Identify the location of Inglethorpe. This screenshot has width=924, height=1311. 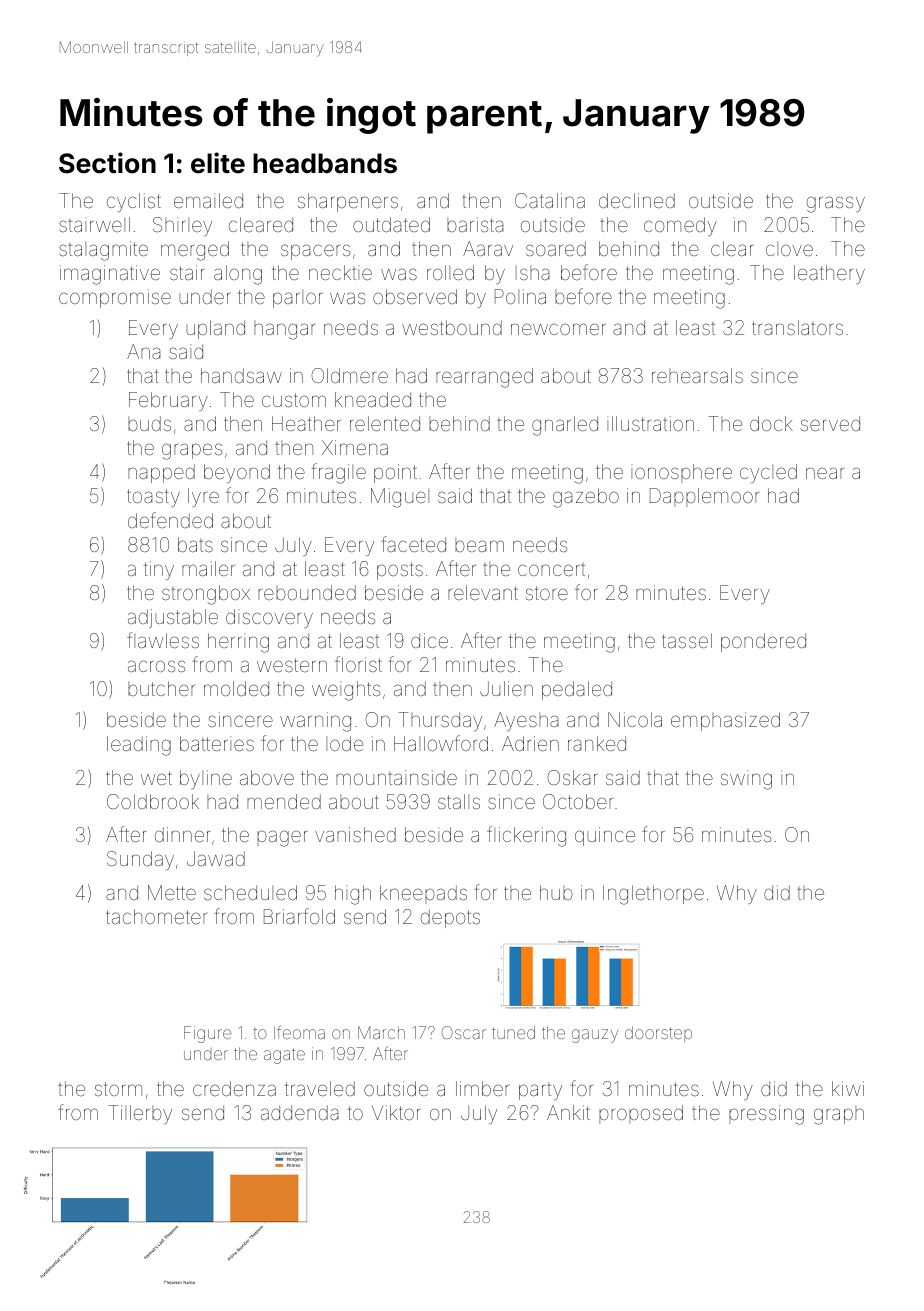
(653, 895).
